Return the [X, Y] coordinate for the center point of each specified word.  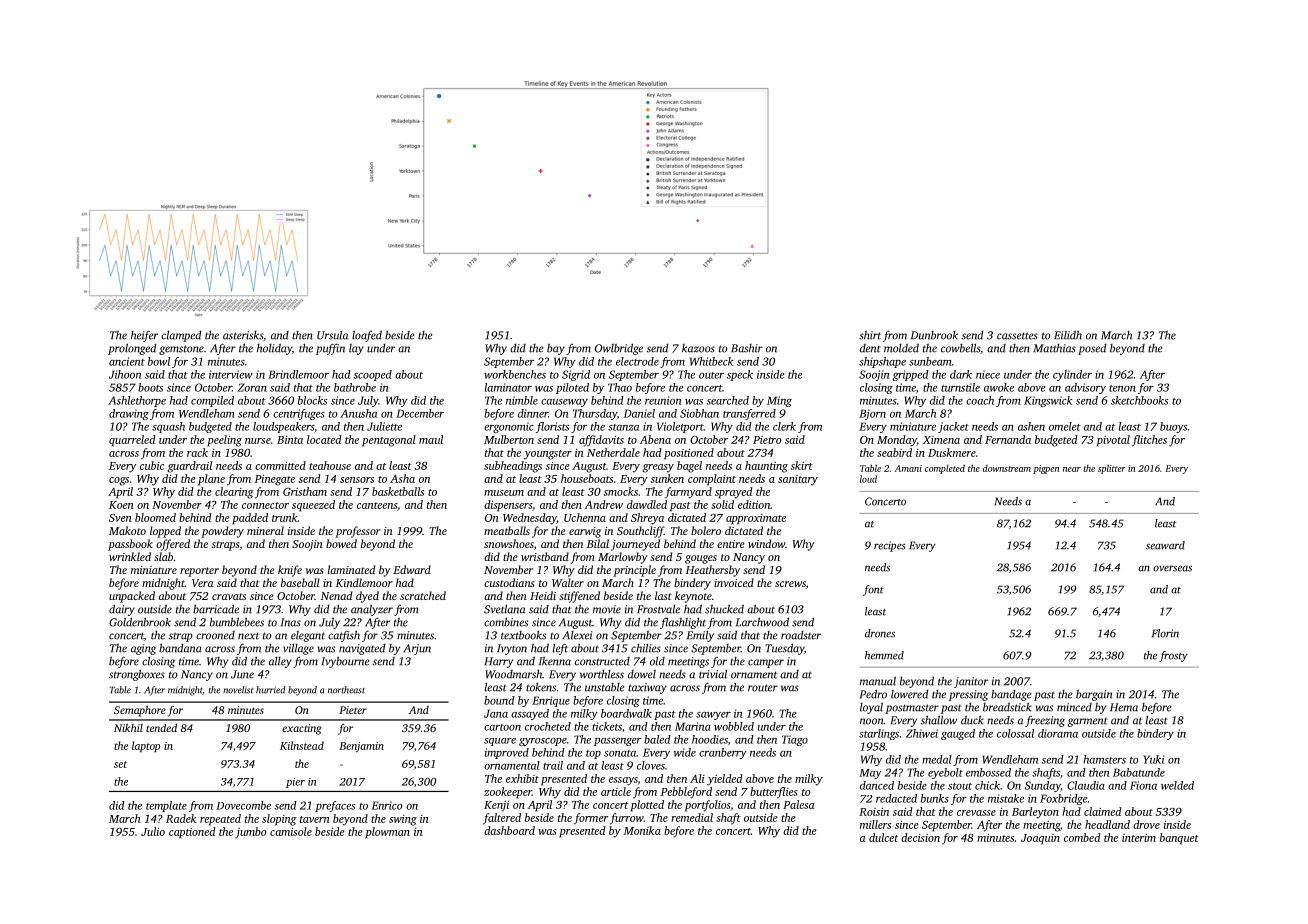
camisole [291, 831]
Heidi [543, 595]
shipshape [882, 362]
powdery [222, 532]
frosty [1173, 656]
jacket [953, 427]
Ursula [332, 335]
